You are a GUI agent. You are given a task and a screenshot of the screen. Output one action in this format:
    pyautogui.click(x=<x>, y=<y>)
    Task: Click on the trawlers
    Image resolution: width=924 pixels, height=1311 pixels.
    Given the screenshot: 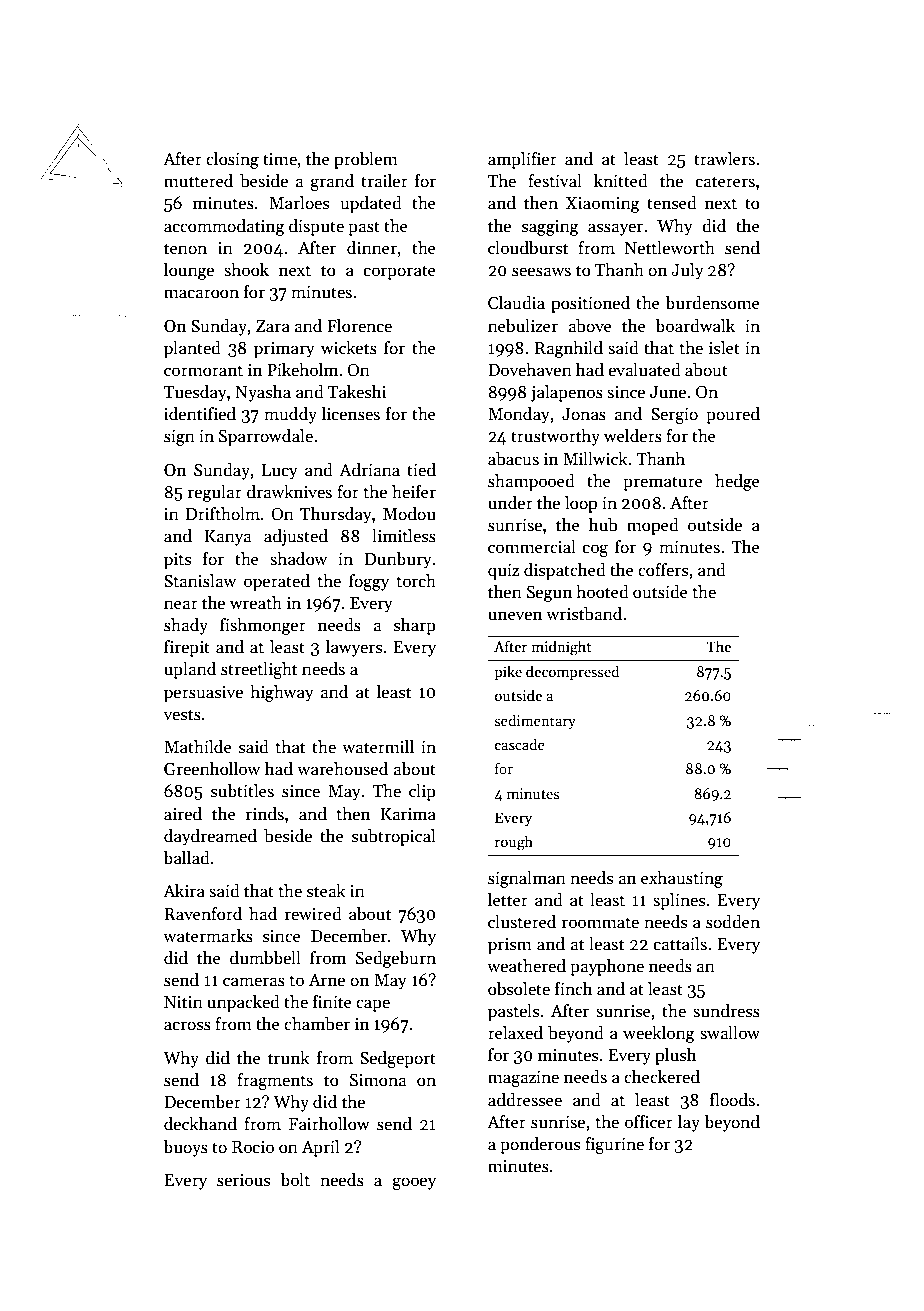 What is the action you would take?
    pyautogui.click(x=724, y=159)
